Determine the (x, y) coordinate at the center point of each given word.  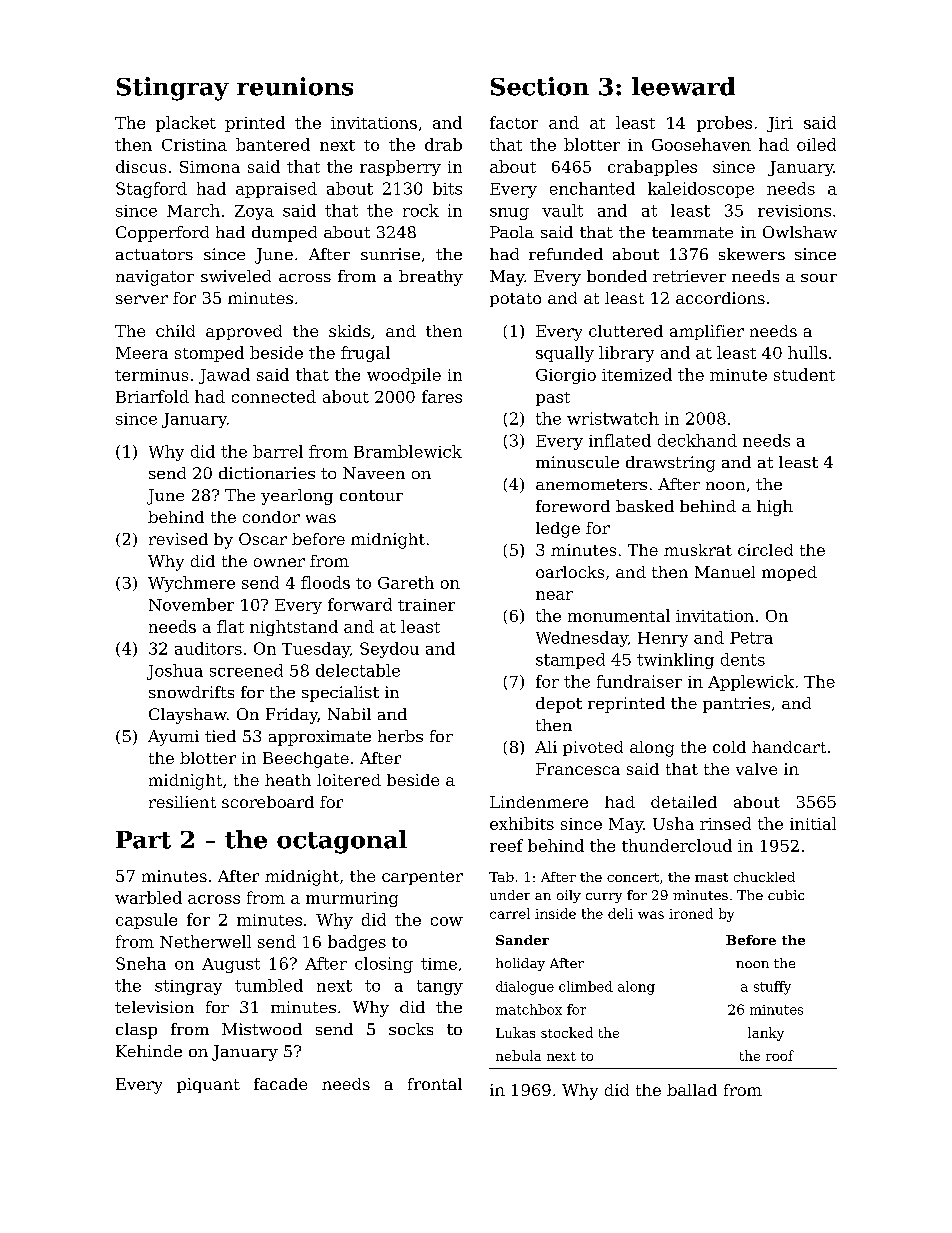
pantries (736, 705)
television (154, 1007)
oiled (816, 144)
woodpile (404, 376)
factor (514, 122)
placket (186, 124)
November (191, 604)
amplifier (707, 332)
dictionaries (267, 473)
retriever (689, 276)
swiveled (236, 276)
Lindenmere (539, 802)
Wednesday (582, 639)
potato (515, 300)
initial (813, 823)
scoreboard (268, 802)
